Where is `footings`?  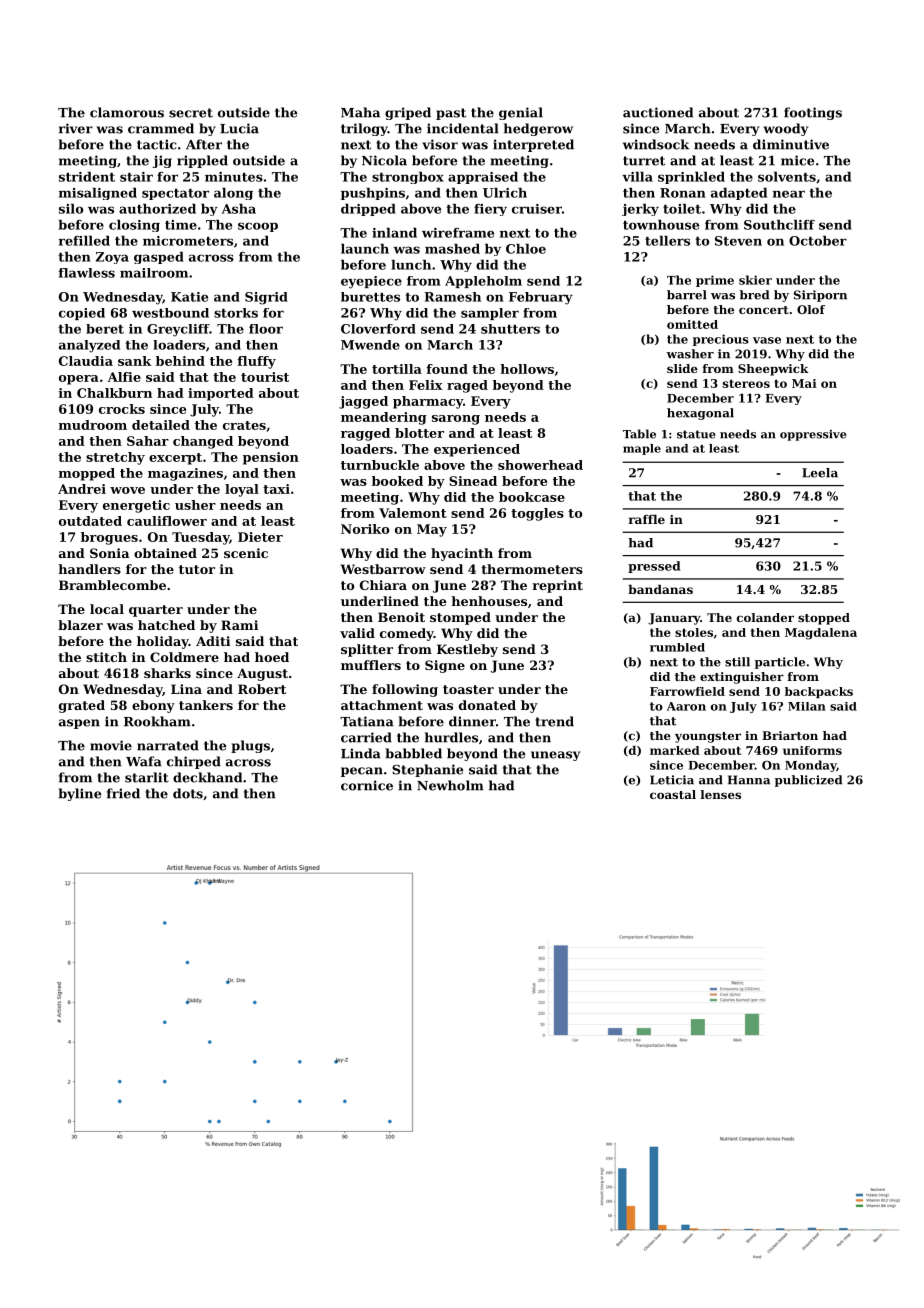
footings is located at coordinates (813, 113).
